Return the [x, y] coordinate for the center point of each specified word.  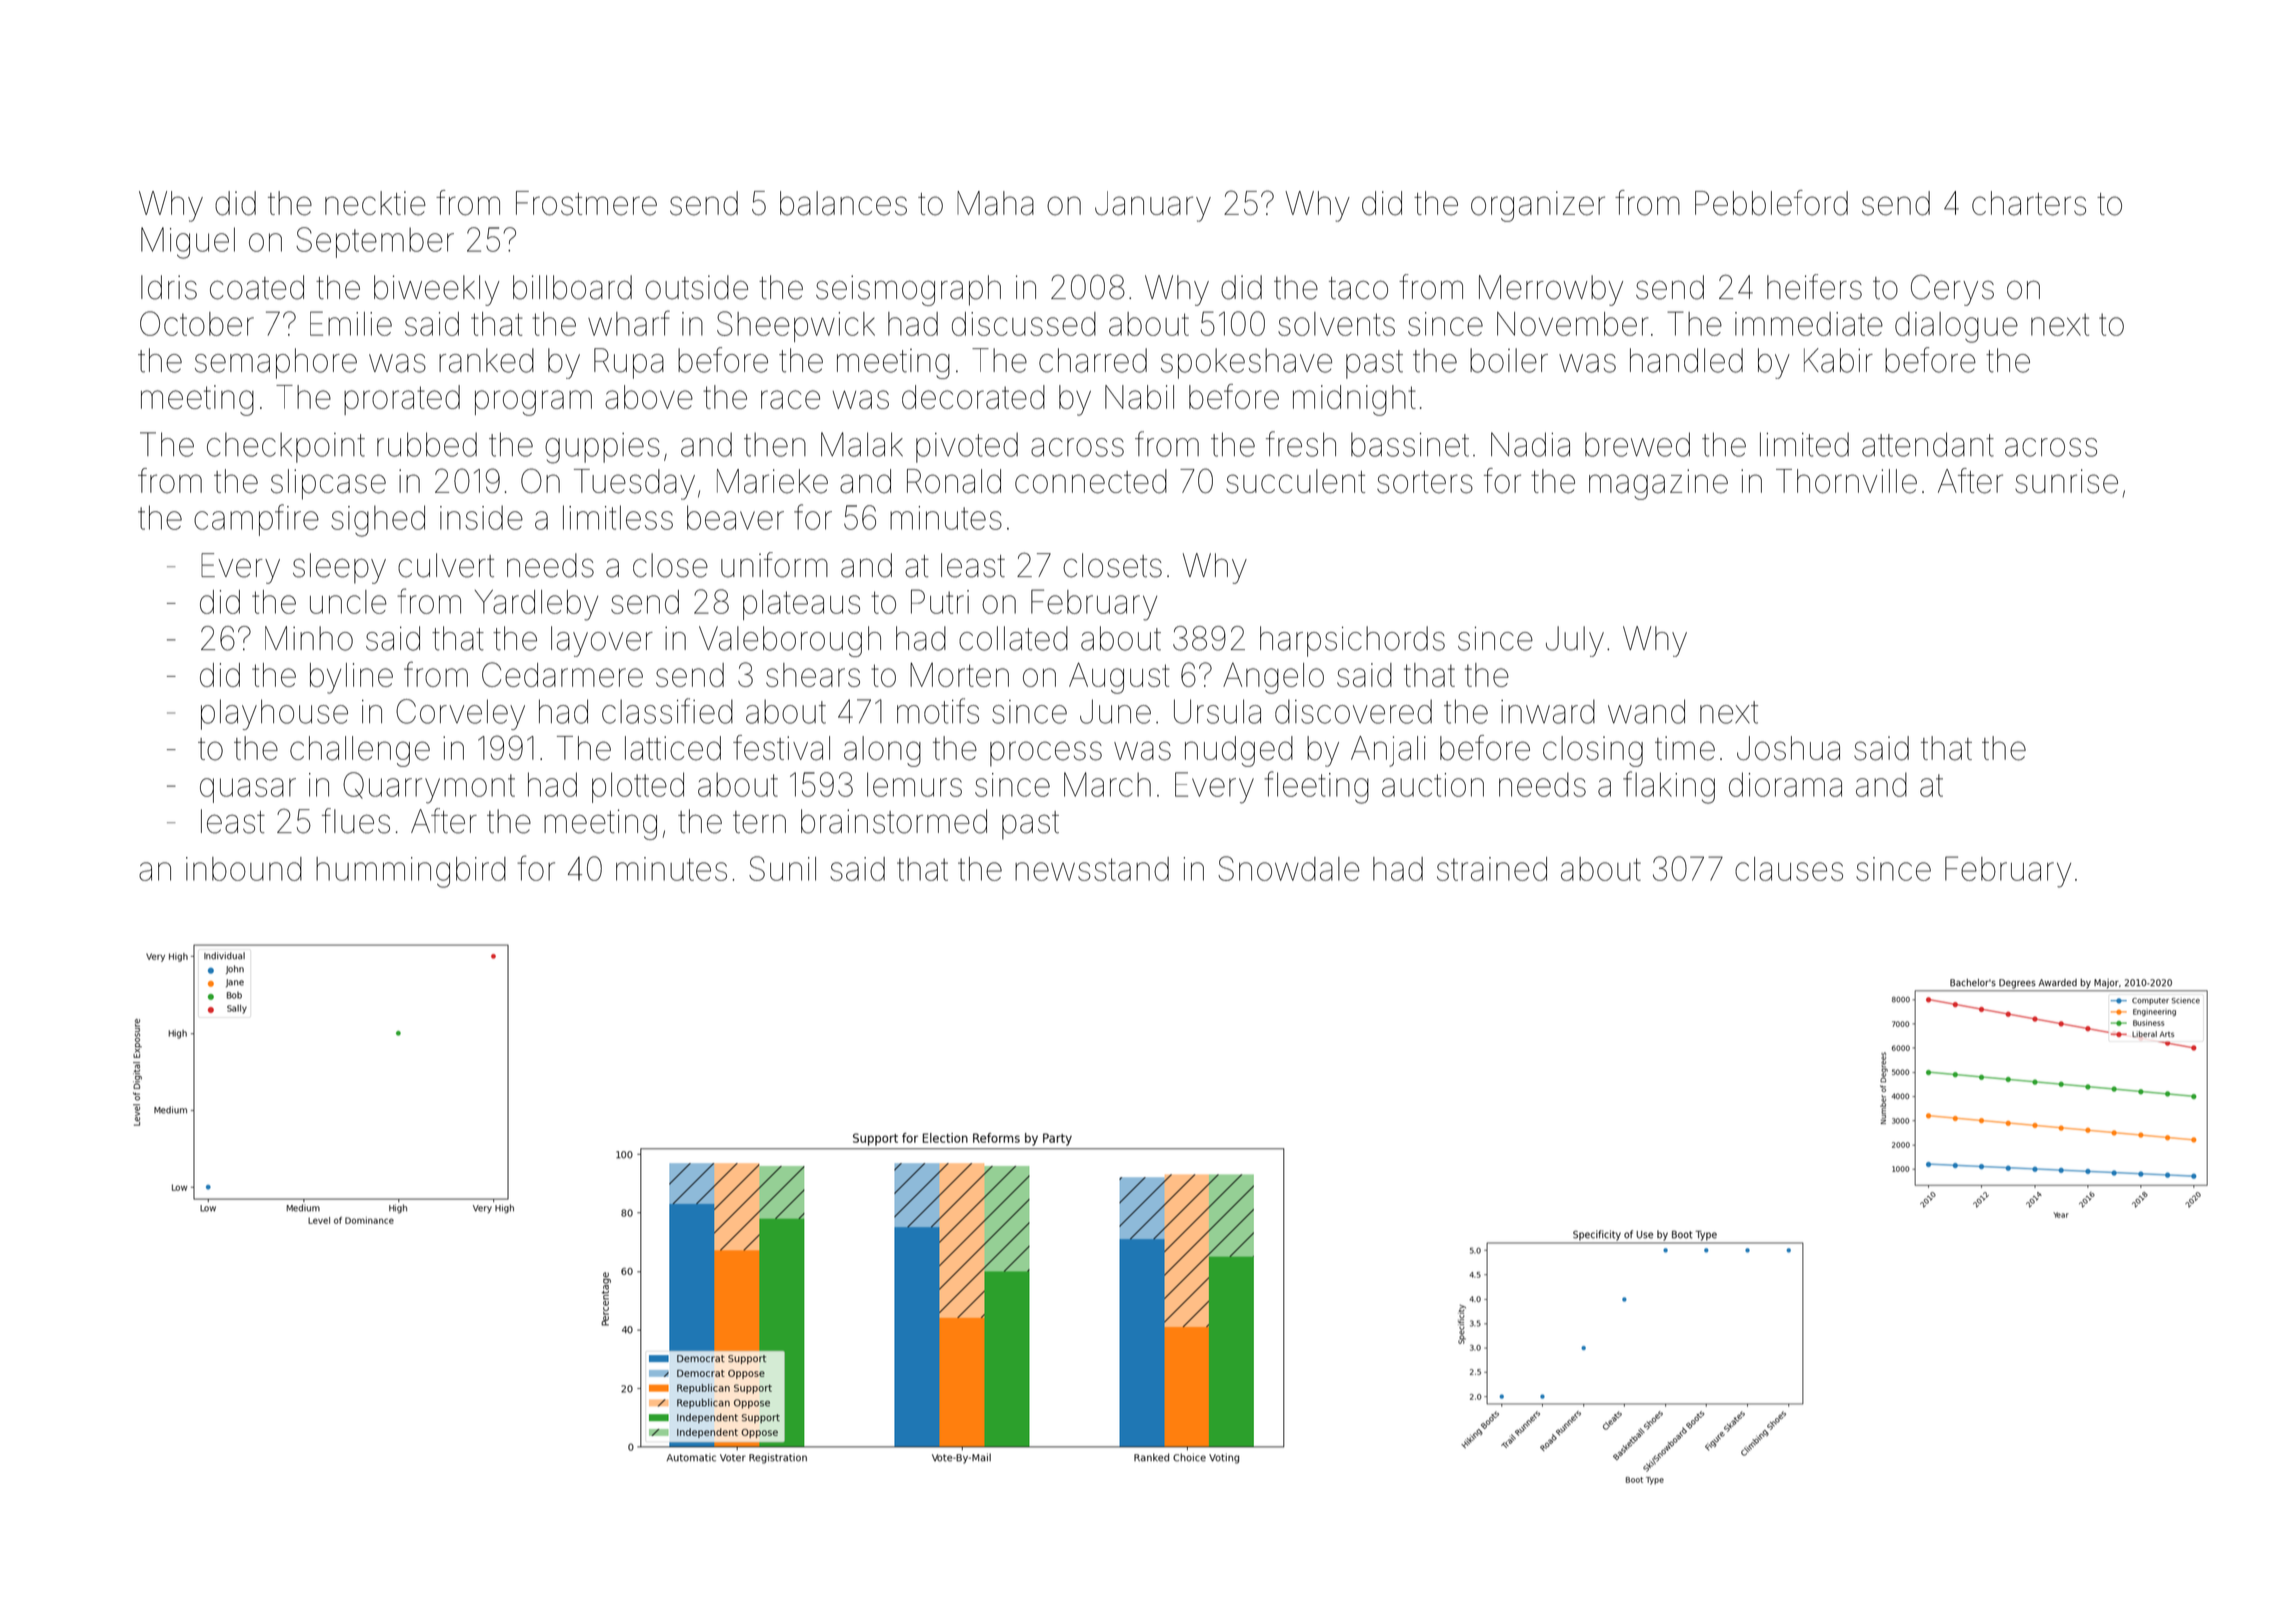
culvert [446, 565]
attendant [1928, 444]
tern [759, 822]
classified [667, 711]
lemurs [914, 784]
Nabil [1139, 397]
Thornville [1846, 481]
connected [1091, 481]
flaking [1669, 787]
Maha [995, 203]
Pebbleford [1771, 203]
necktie [375, 203]
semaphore [276, 363]
